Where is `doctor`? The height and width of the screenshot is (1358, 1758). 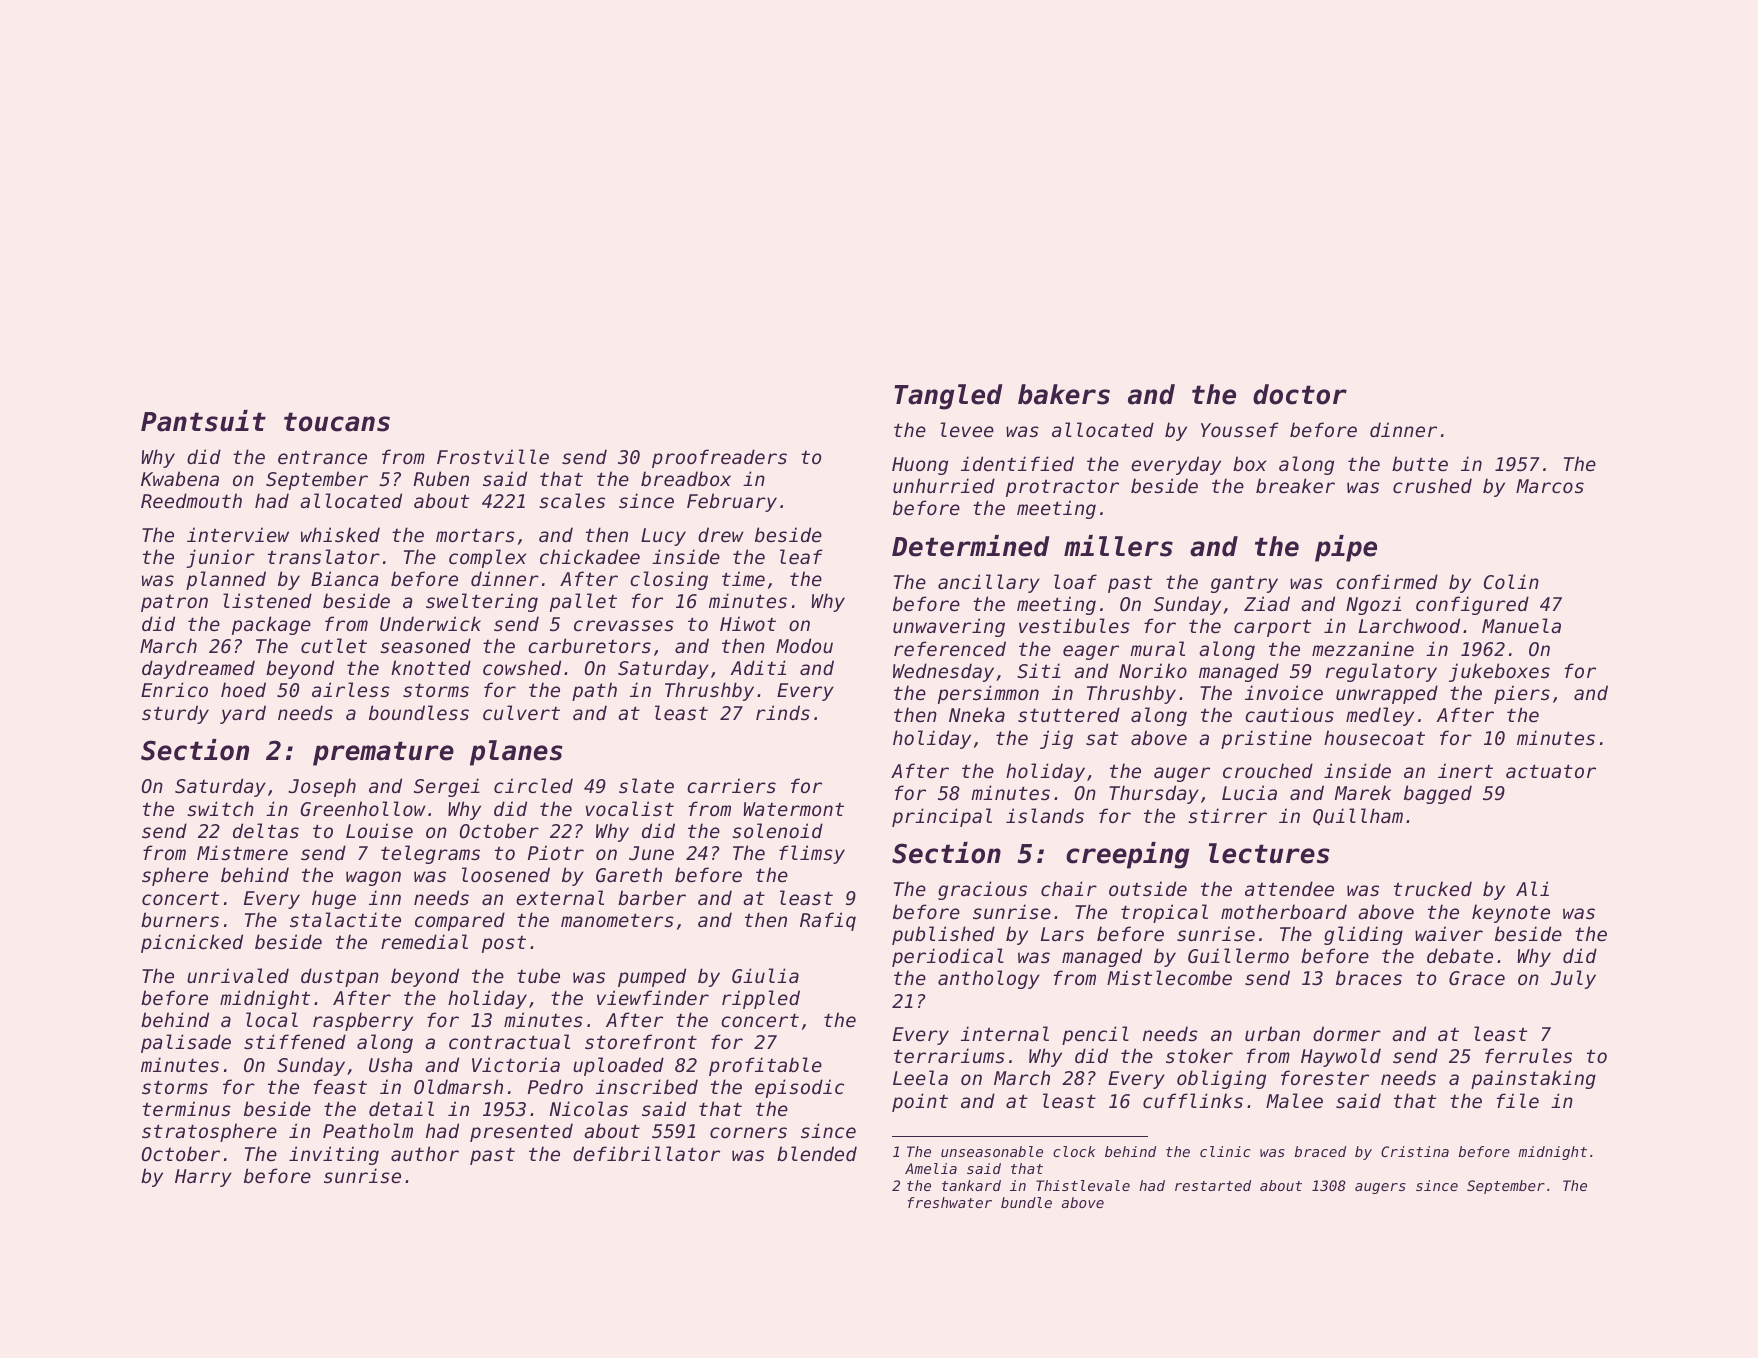 doctor is located at coordinates (1300, 394).
